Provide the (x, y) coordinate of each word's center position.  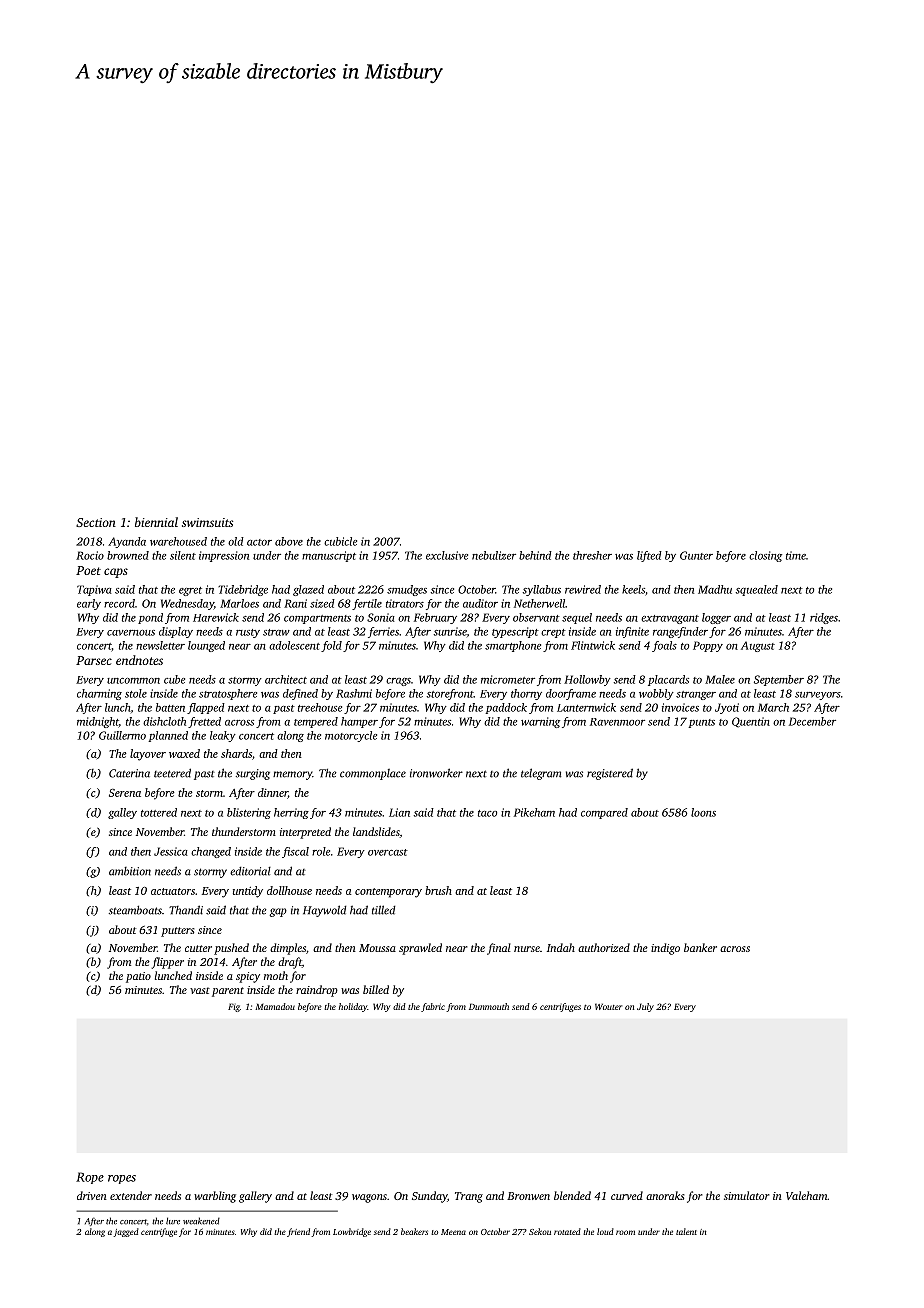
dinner (273, 793)
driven (92, 1195)
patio (138, 977)
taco (487, 813)
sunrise (450, 631)
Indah (561, 947)
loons (703, 812)
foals (664, 646)
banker (700, 947)
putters (178, 932)
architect (286, 679)
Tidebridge (243, 590)
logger (716, 618)
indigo (665, 949)
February (435, 618)
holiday (353, 1007)
